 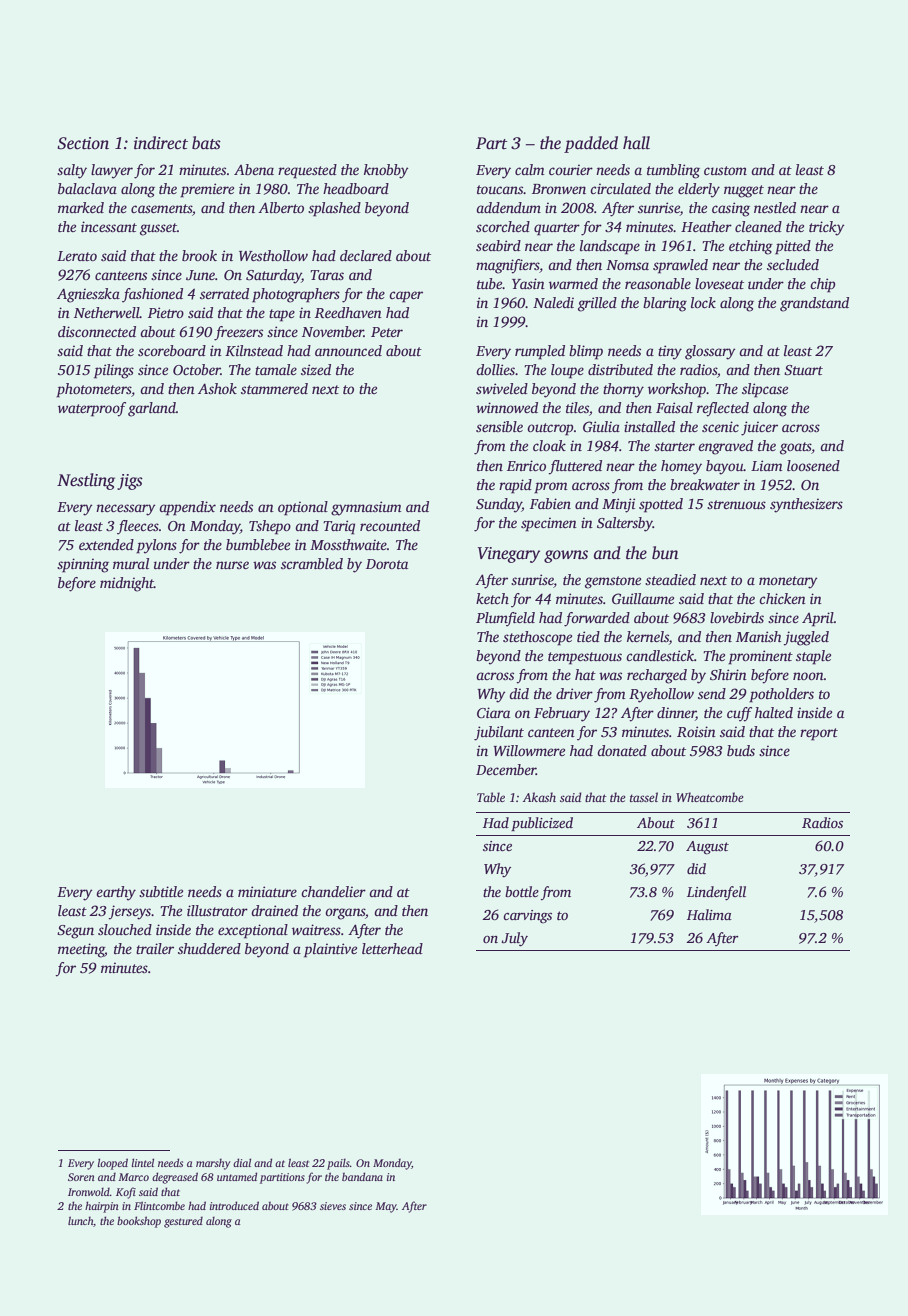 I want to click on nestled, so click(x=775, y=207).
